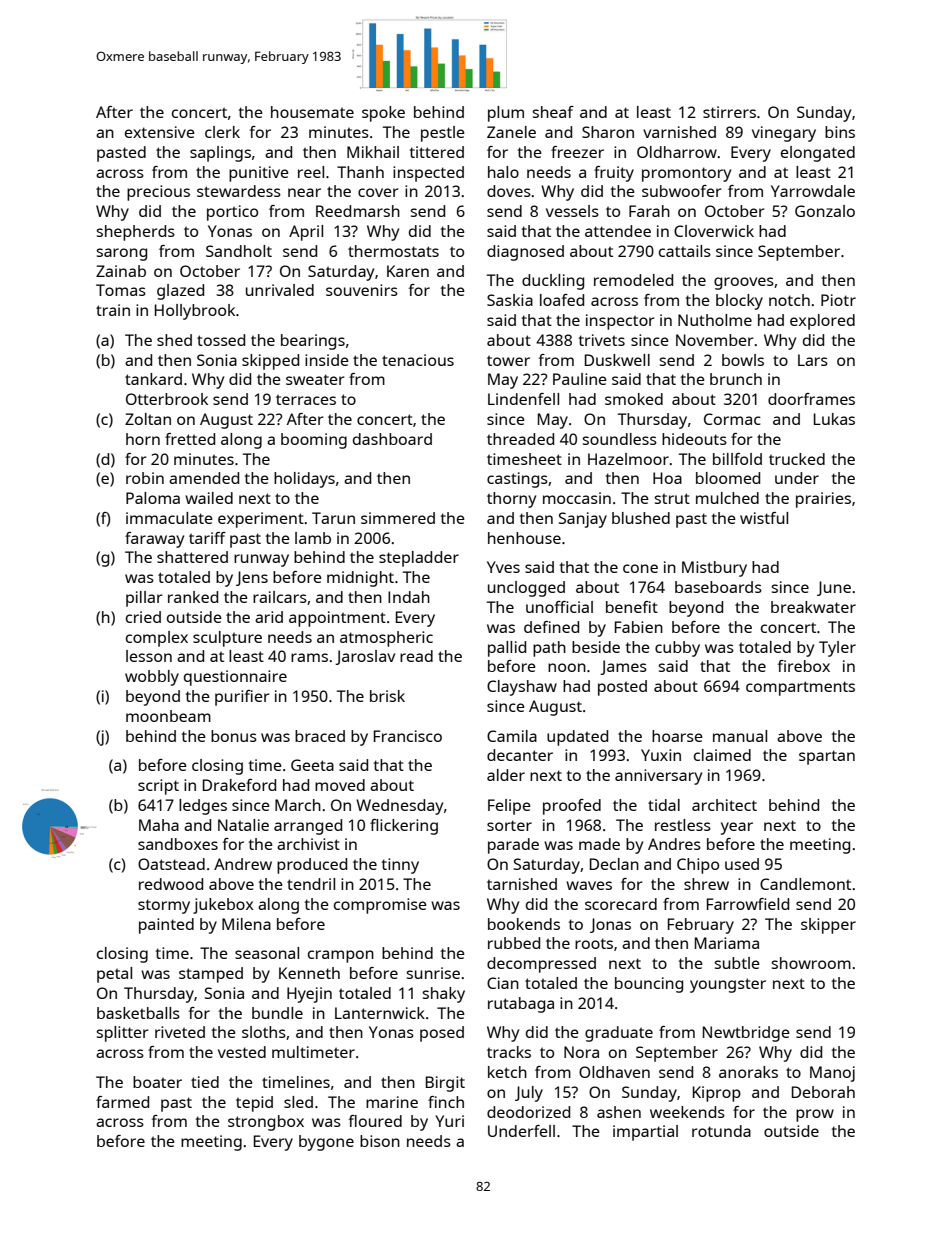 The height and width of the screenshot is (1233, 952). What do you see at coordinates (825, 211) in the screenshot?
I see `Gonzalo` at bounding box center [825, 211].
